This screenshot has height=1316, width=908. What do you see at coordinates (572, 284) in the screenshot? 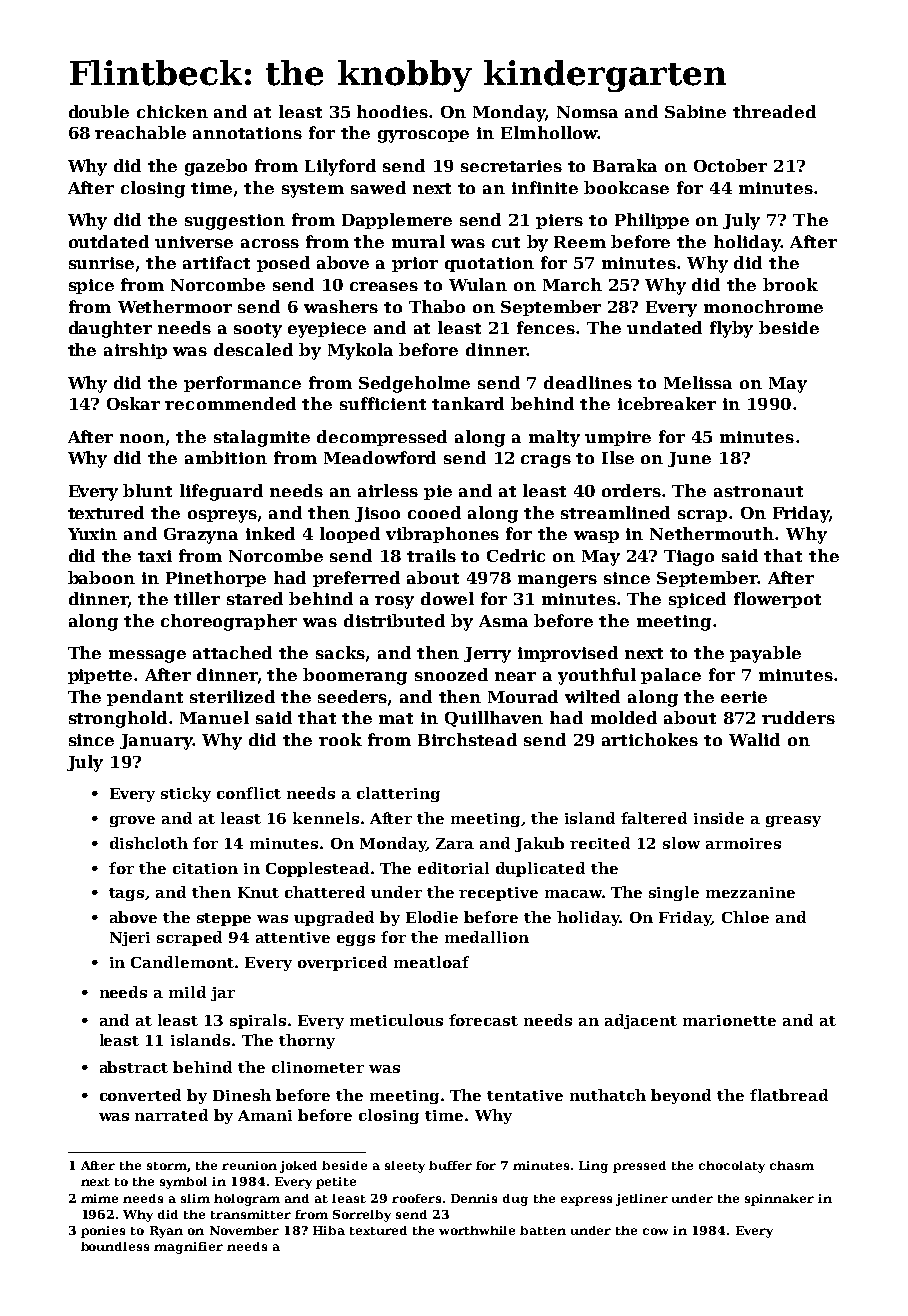
I see `March` at bounding box center [572, 284].
